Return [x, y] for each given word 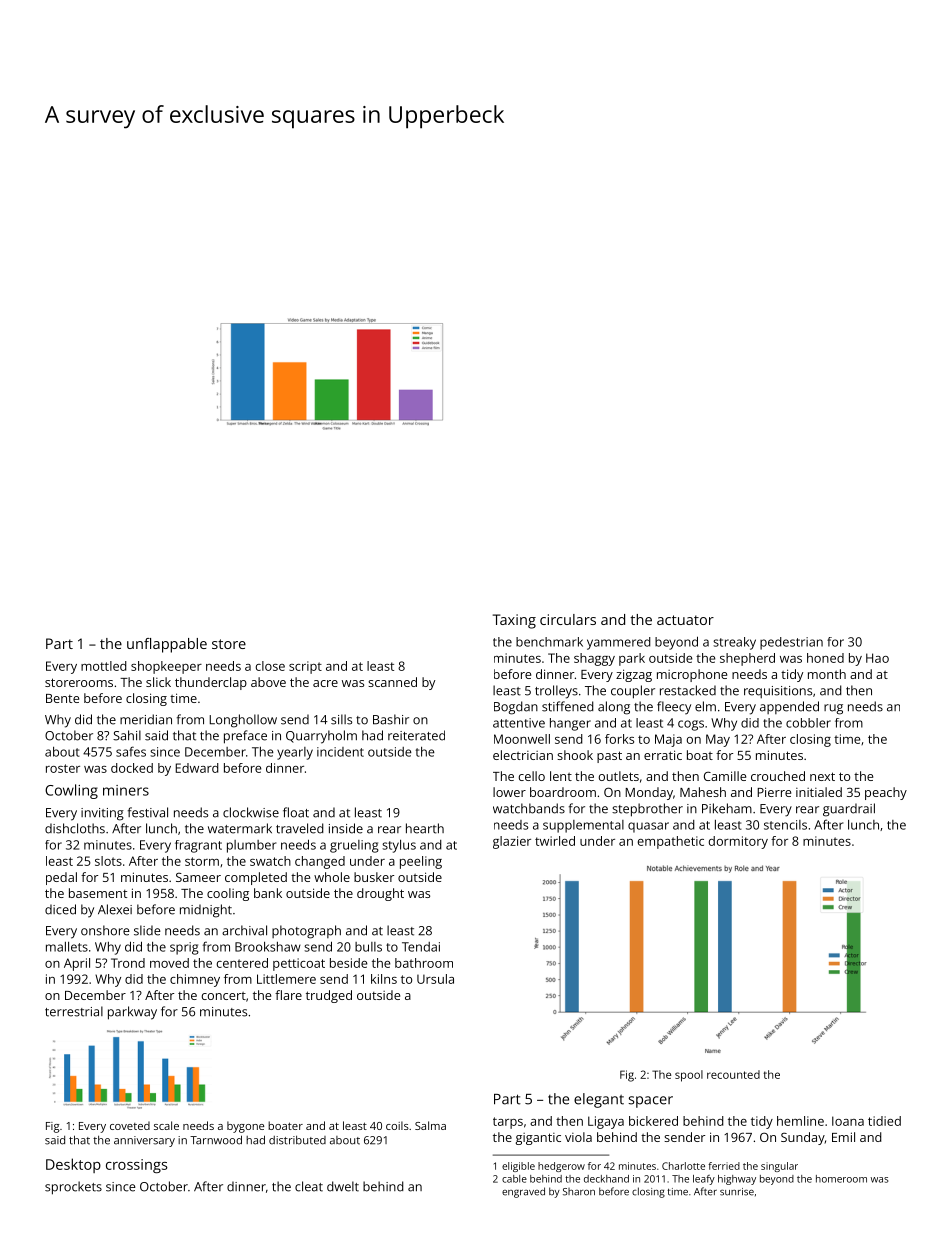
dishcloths [75, 828]
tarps [508, 1123]
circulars [568, 619]
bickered [653, 1121]
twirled [555, 841]
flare [288, 995]
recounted [733, 1074]
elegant [599, 1100]
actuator [685, 620]
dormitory [738, 842]
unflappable [167, 645]
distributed [297, 1140]
